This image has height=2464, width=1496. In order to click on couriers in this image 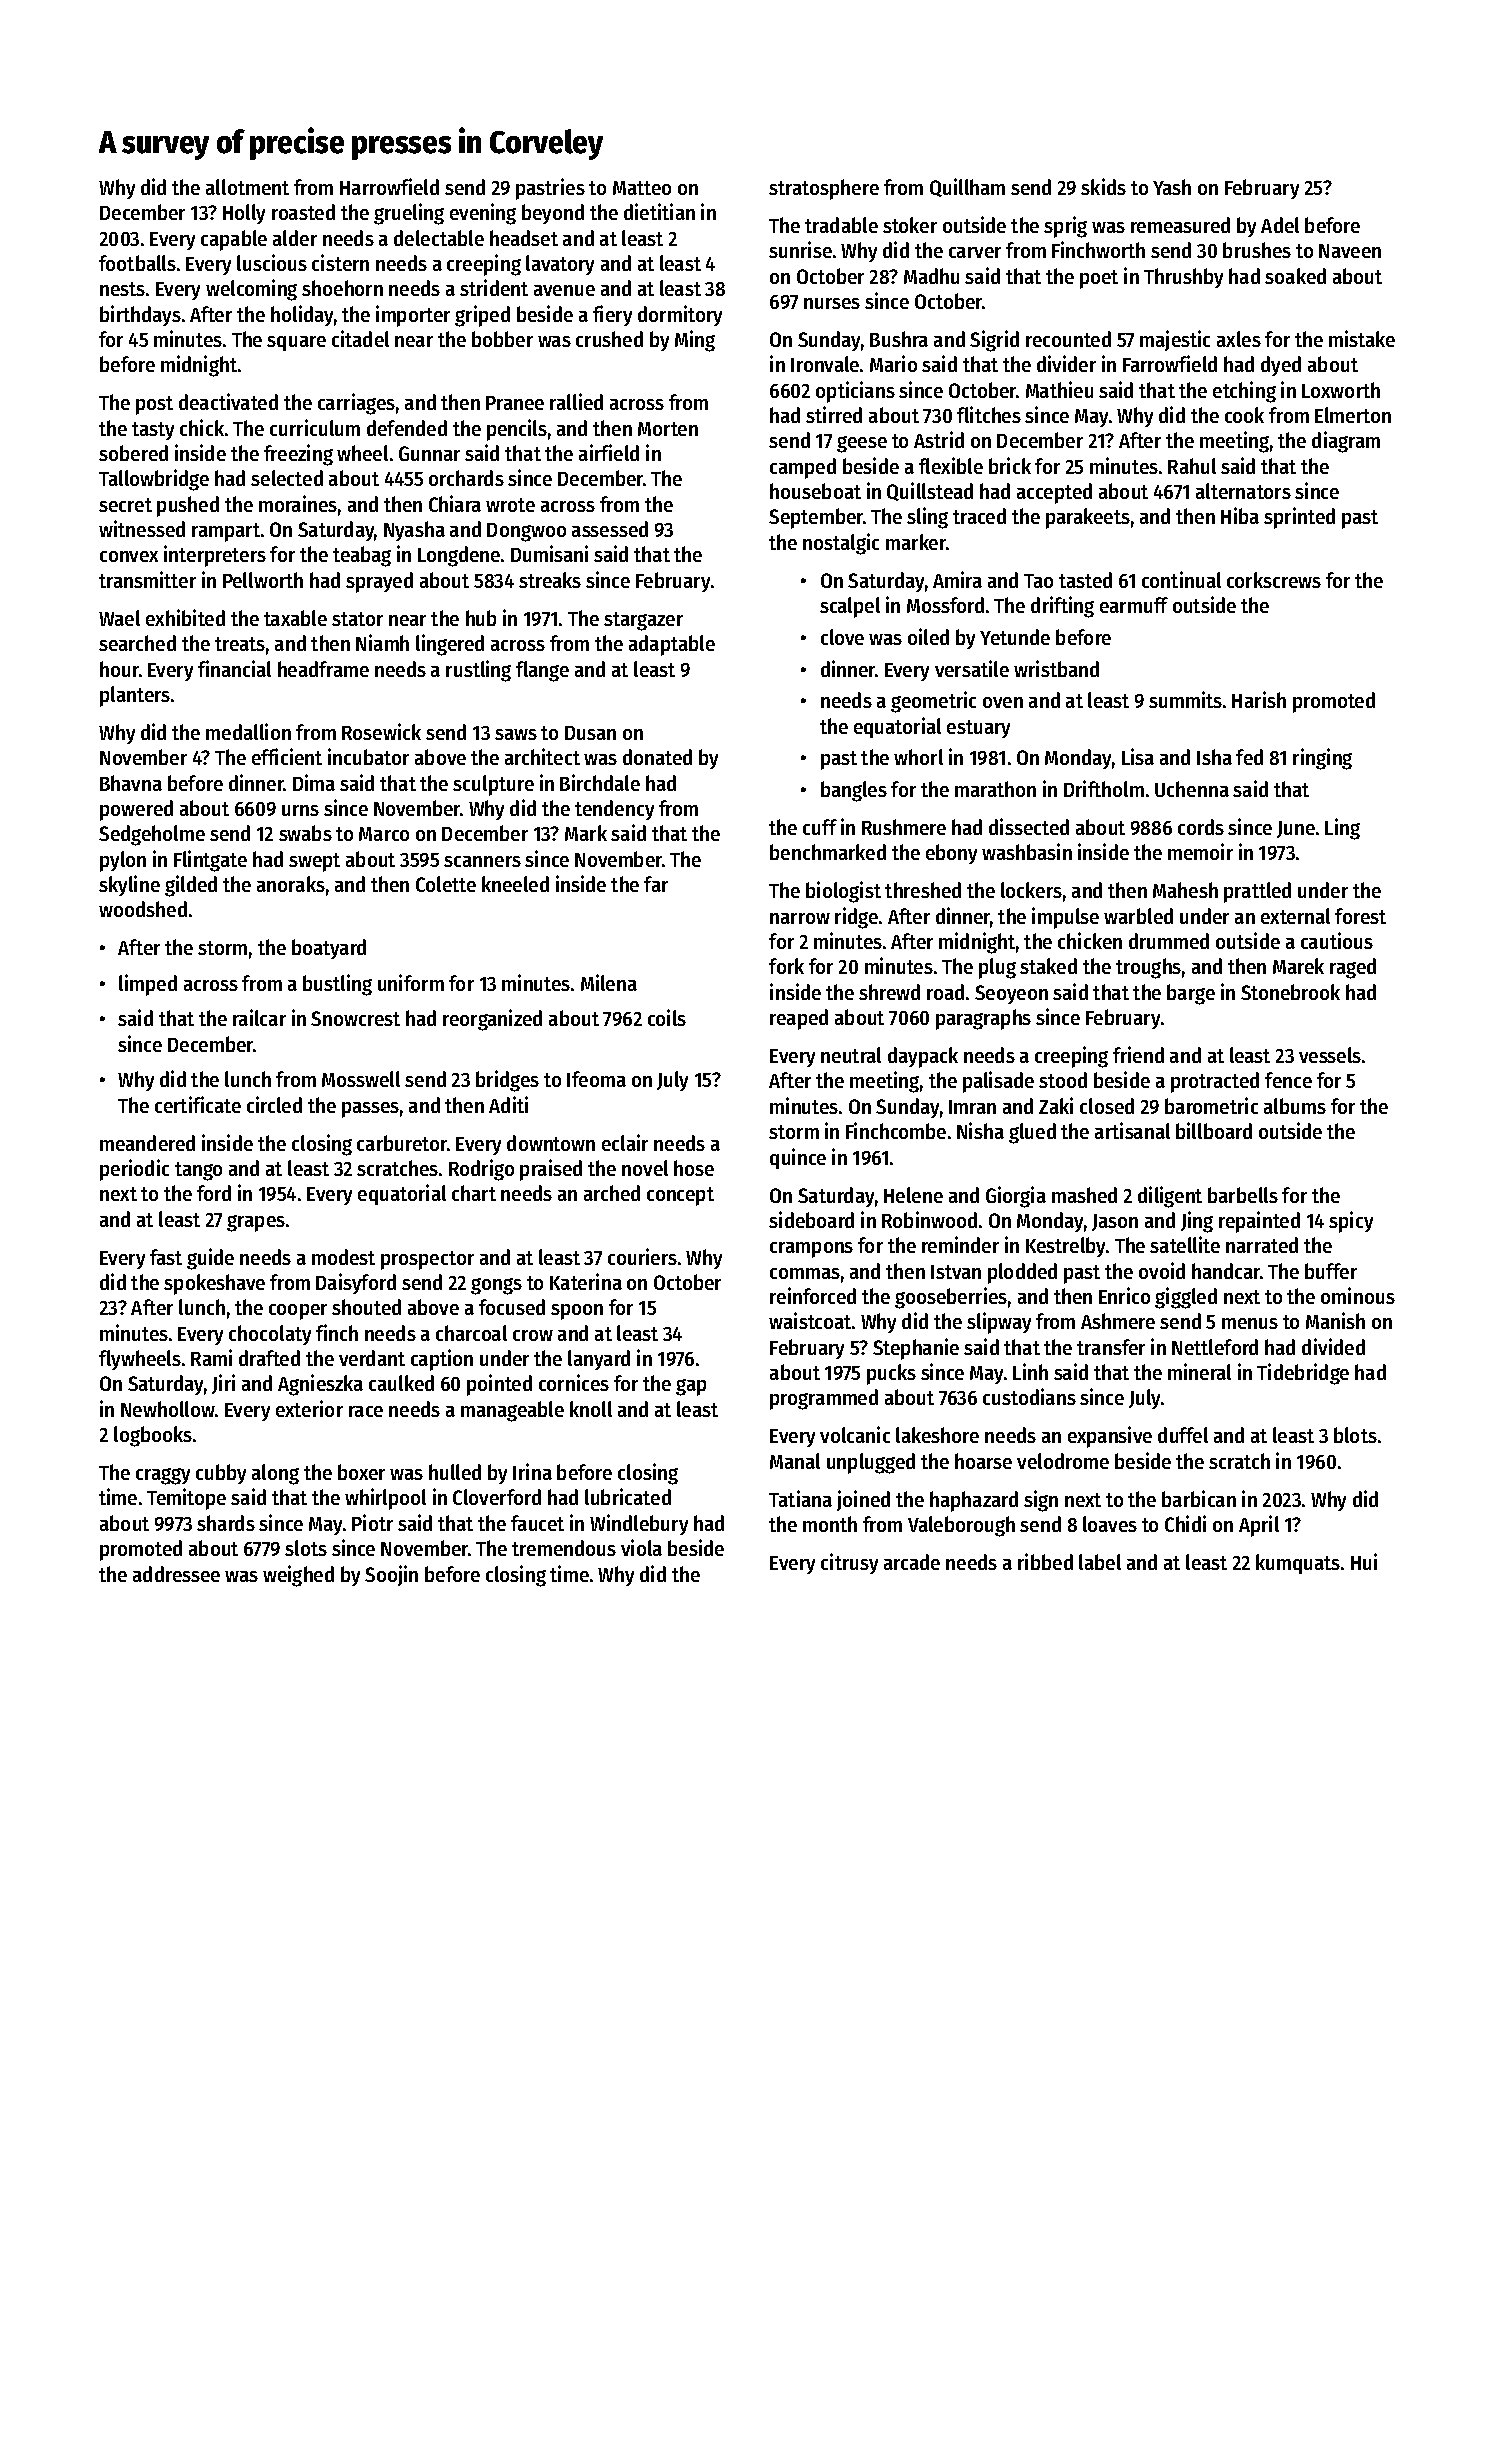, I will do `click(642, 1256)`.
